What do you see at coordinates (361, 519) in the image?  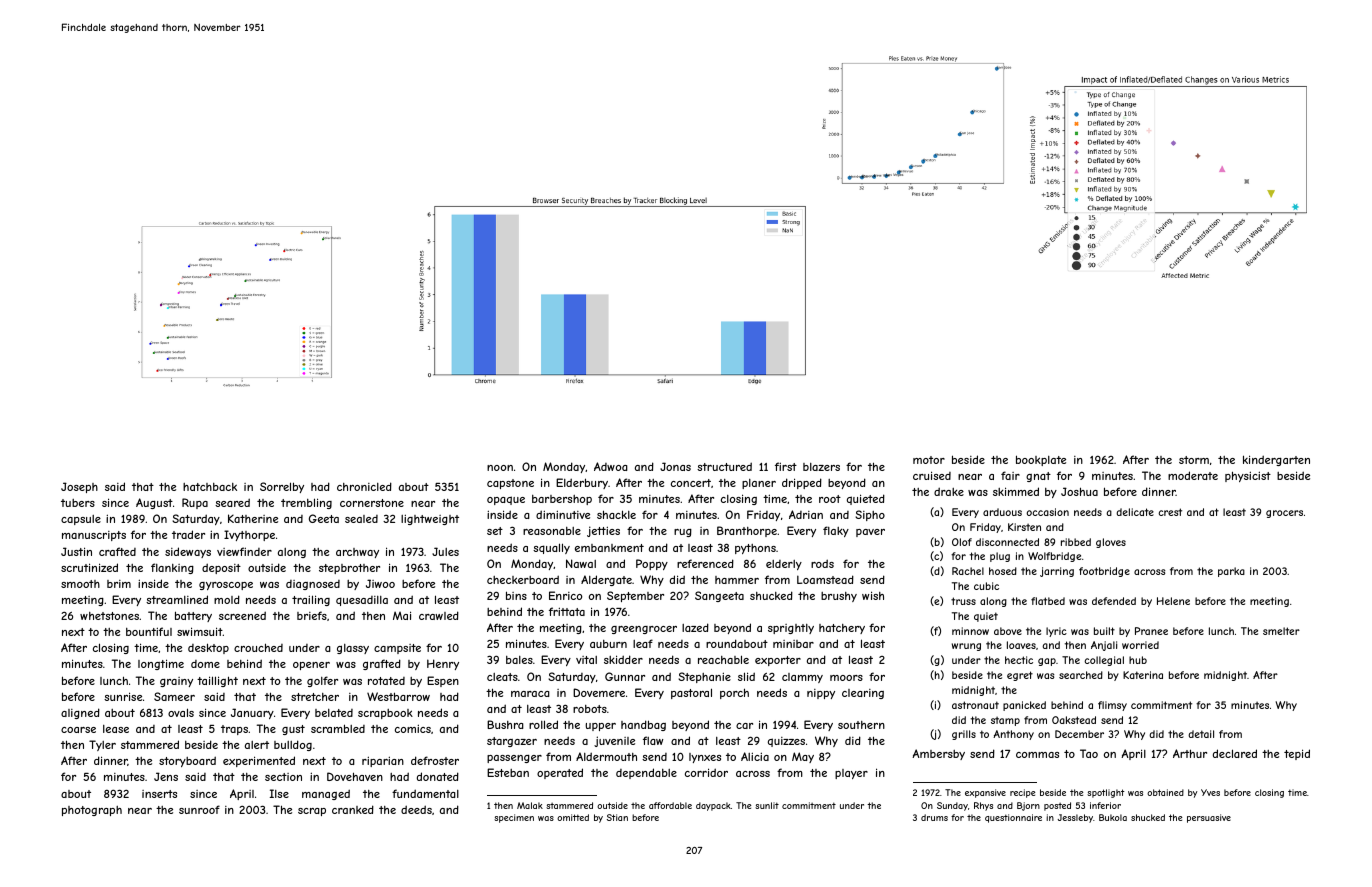 I see `sealed` at bounding box center [361, 519].
